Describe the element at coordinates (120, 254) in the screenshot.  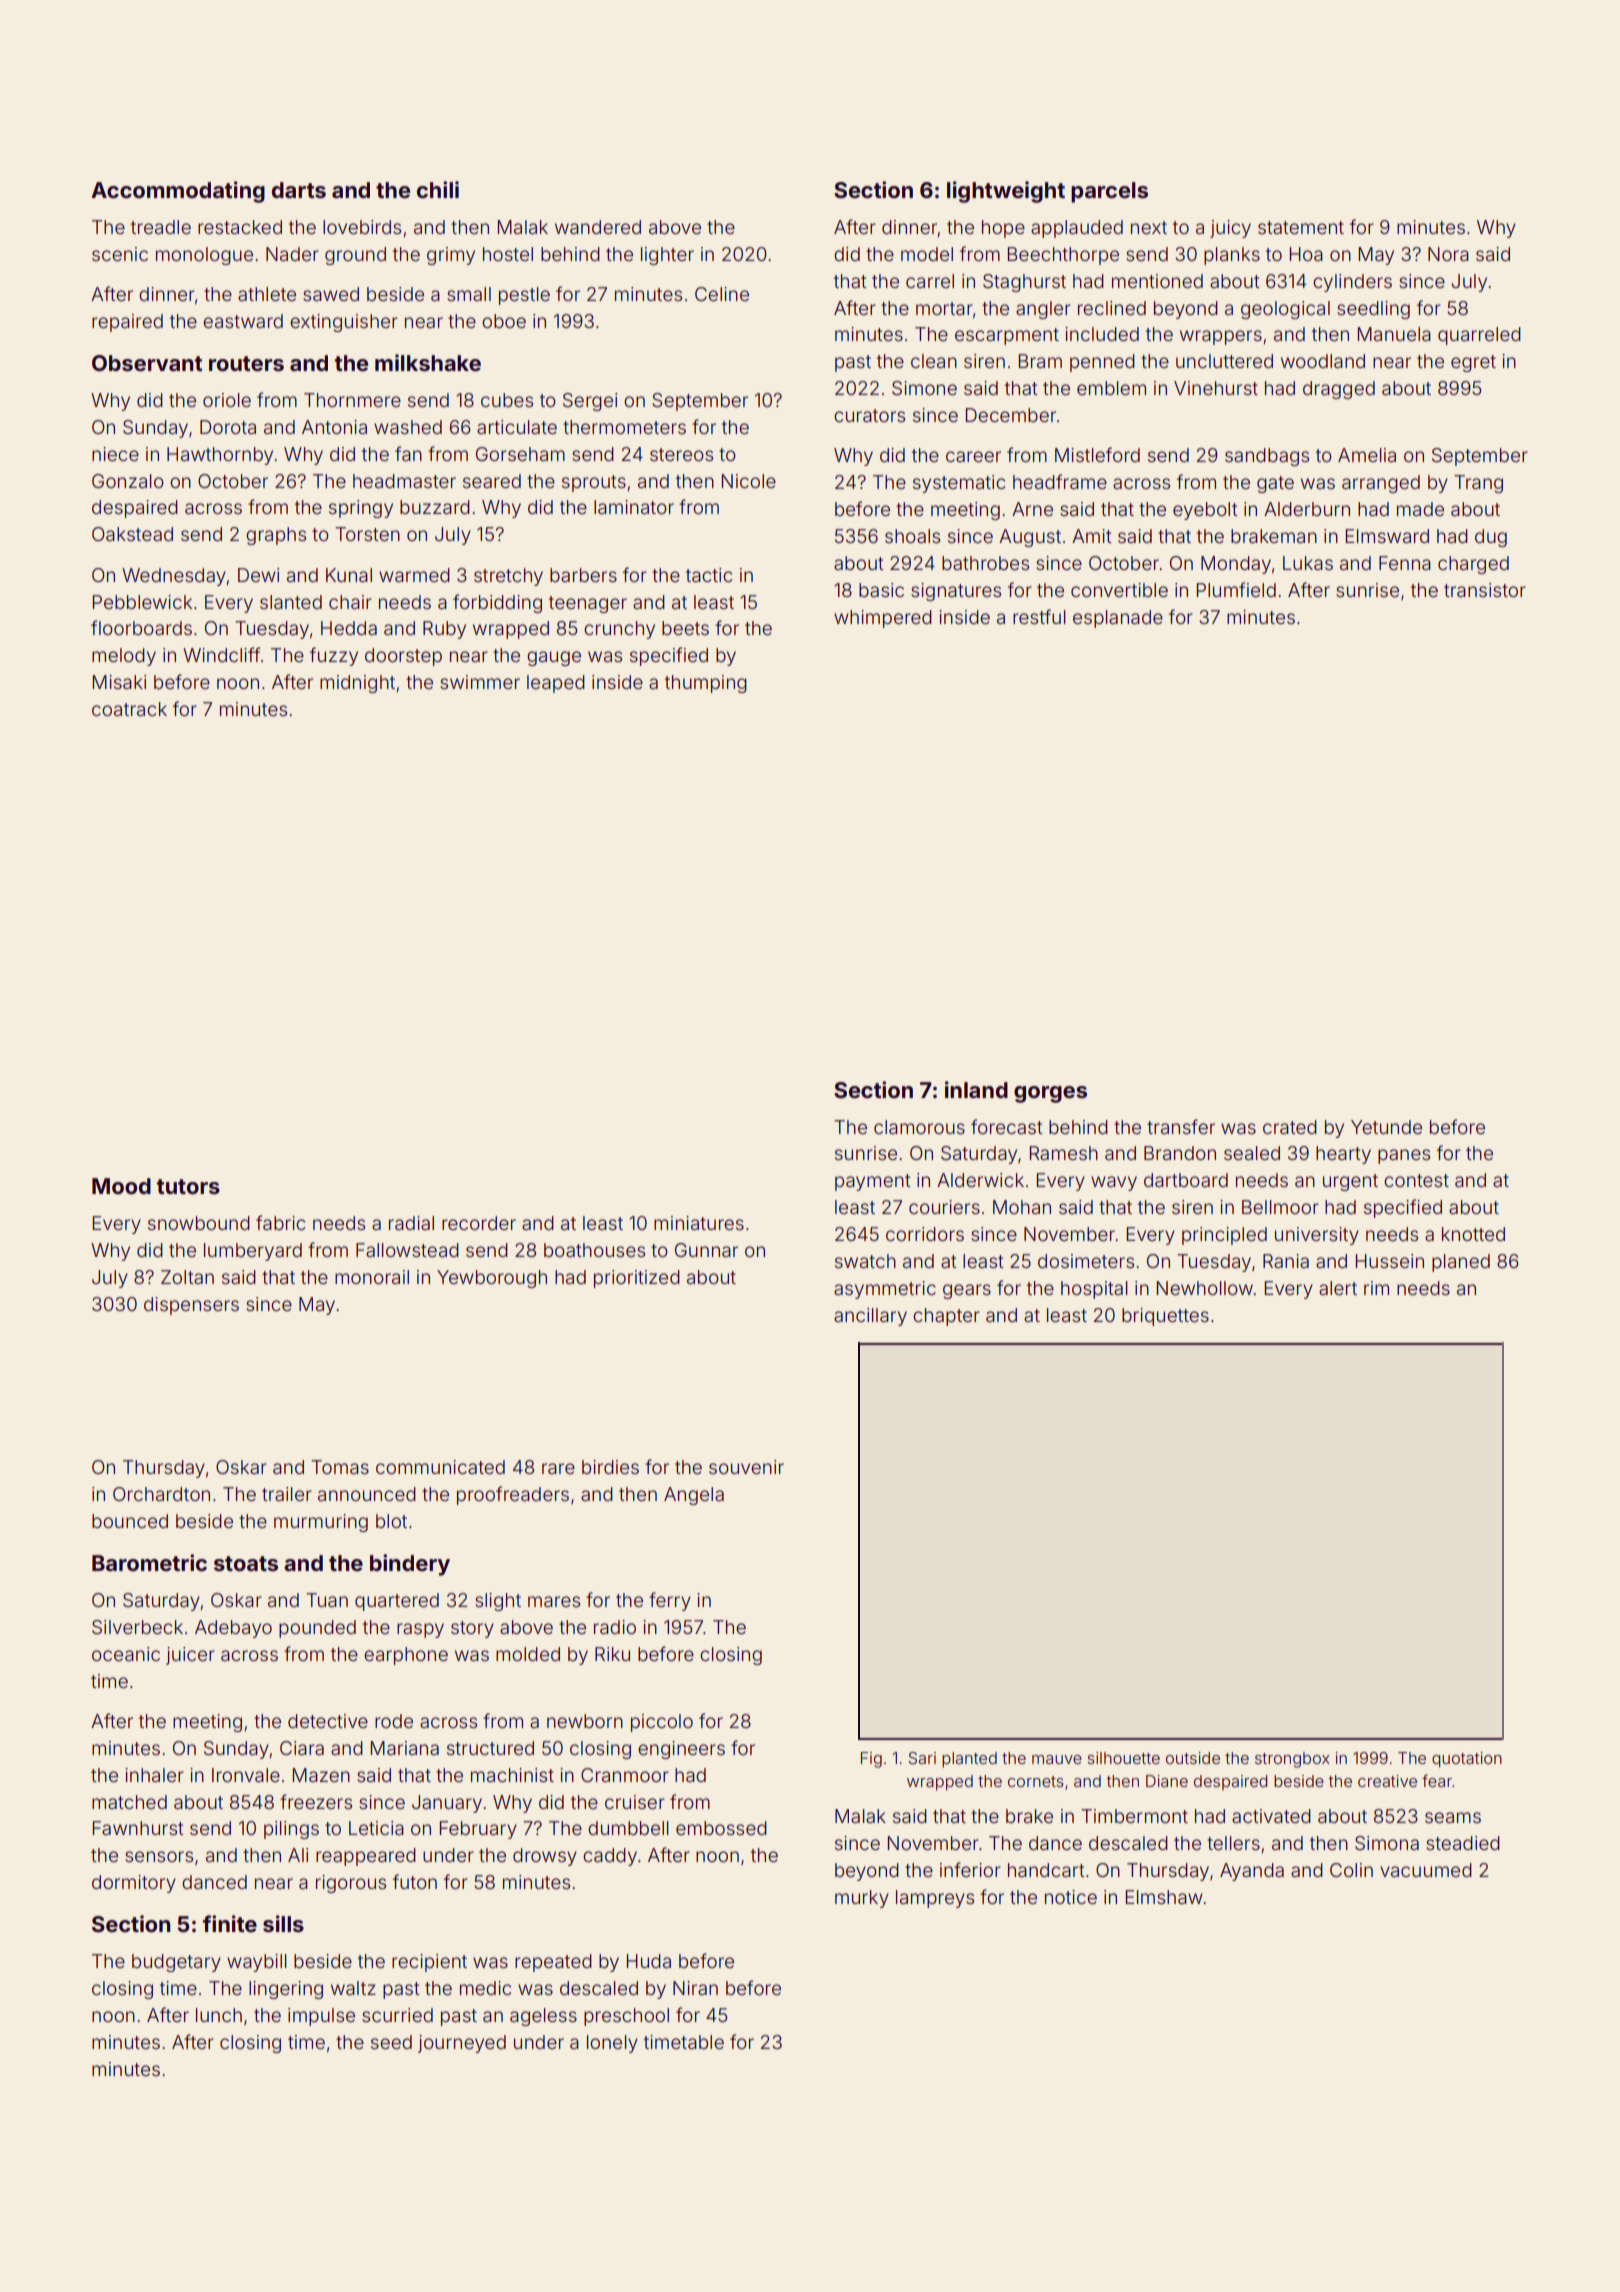
I see `scenic` at that location.
